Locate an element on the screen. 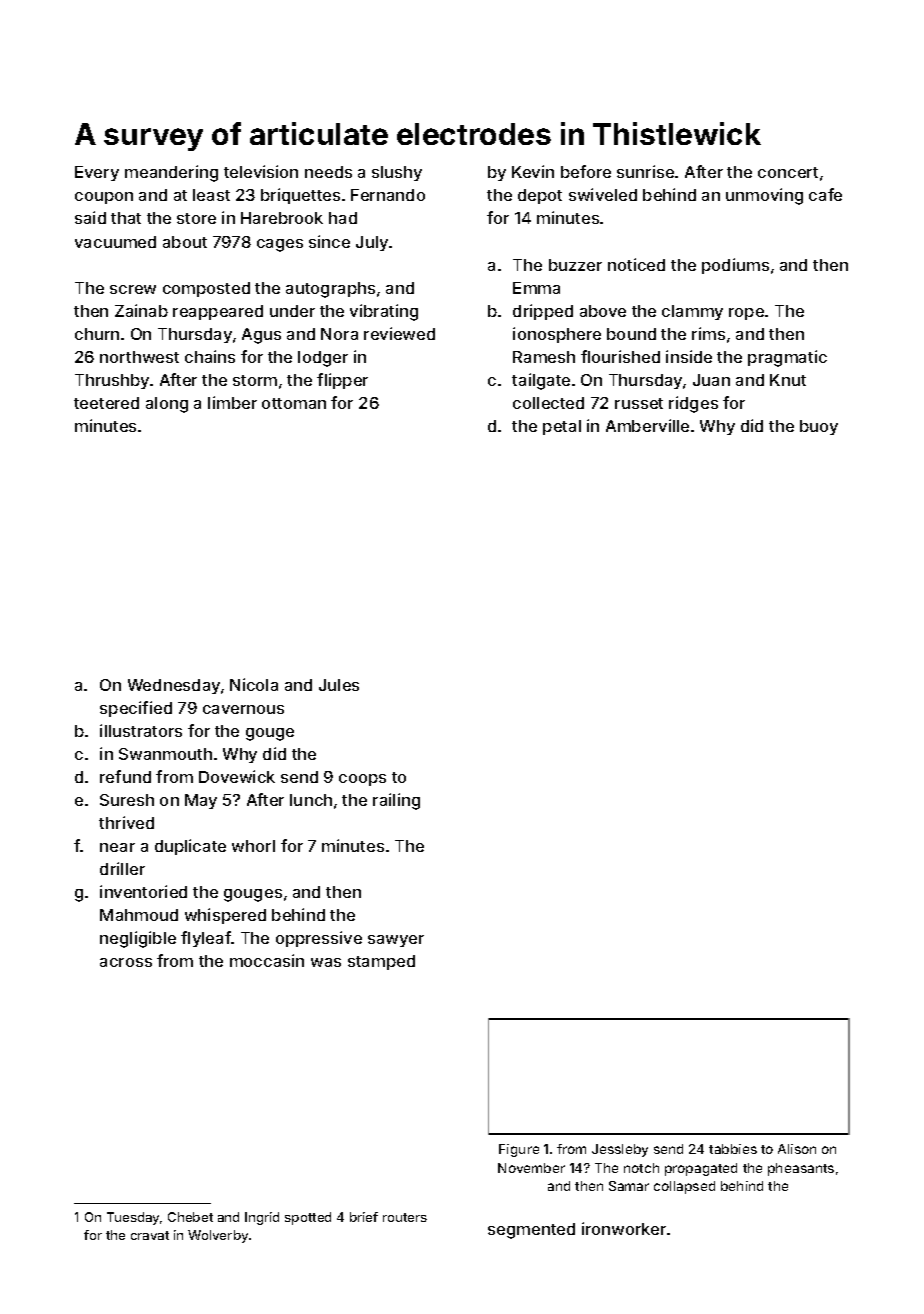 This screenshot has width=924, height=1314. November is located at coordinates (531, 1168).
